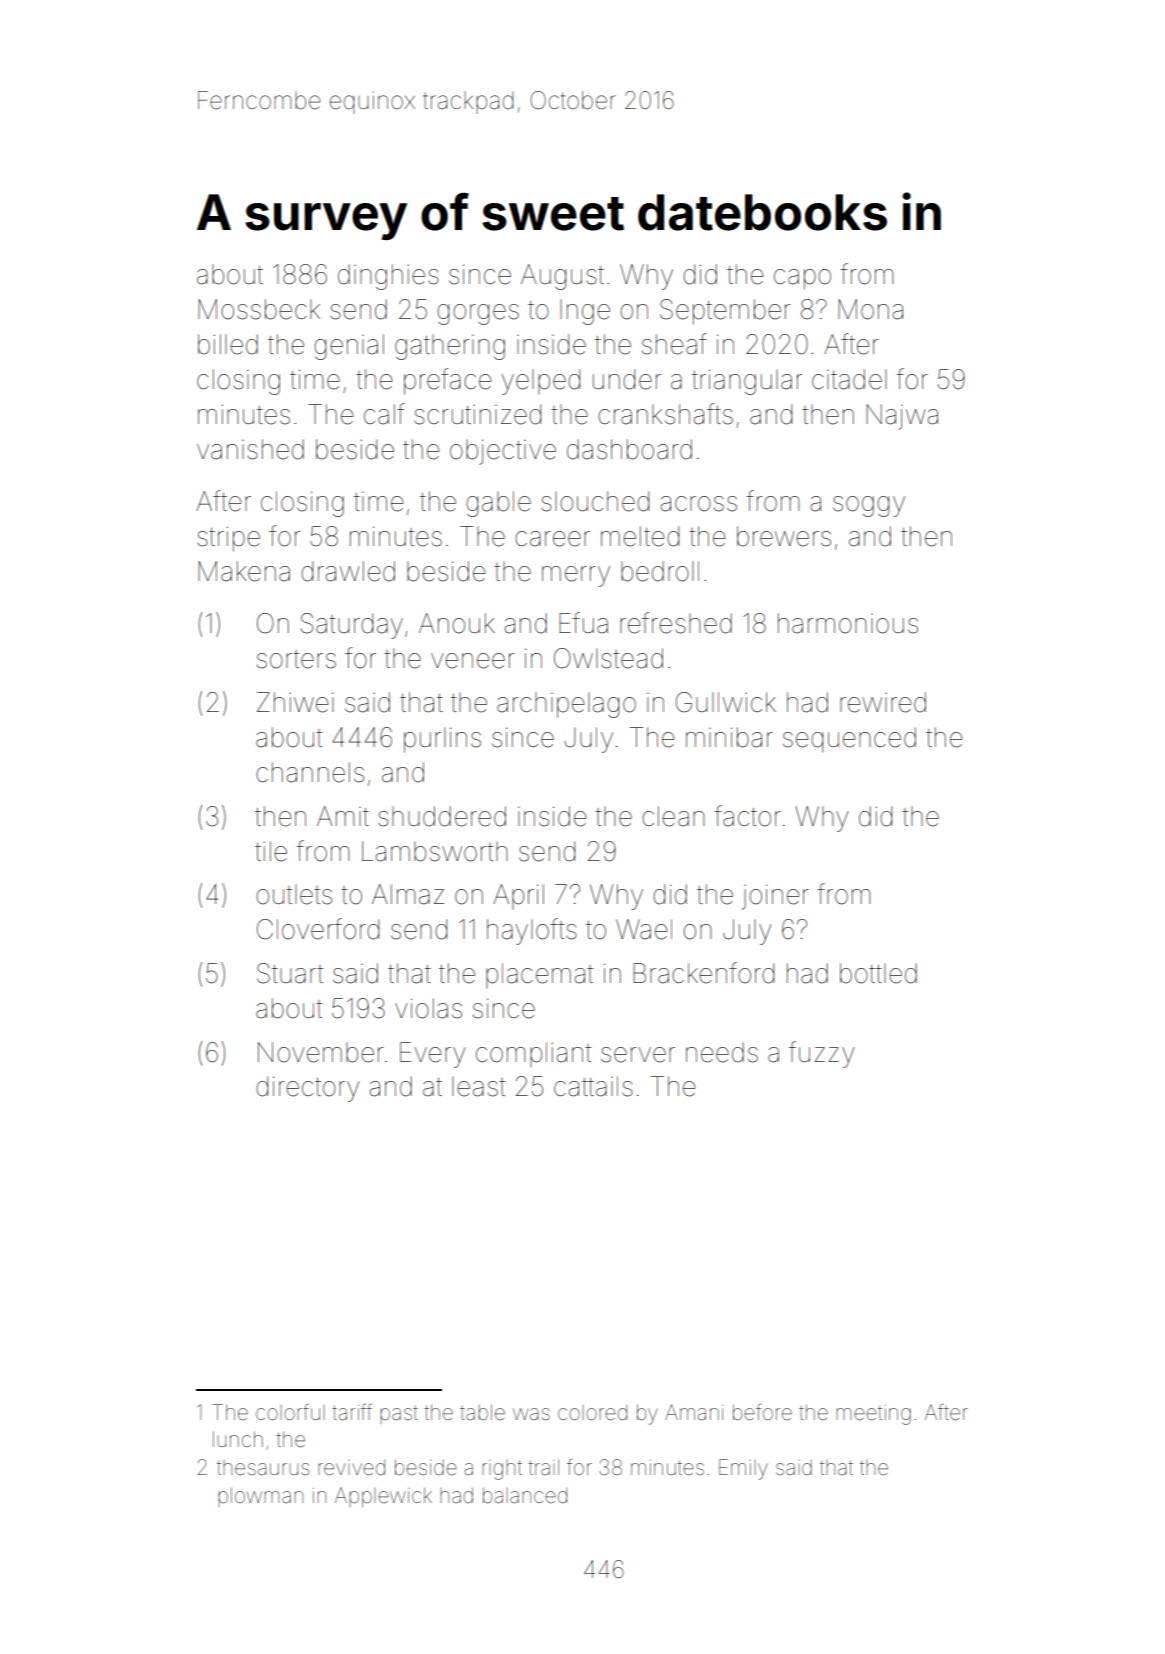  What do you see at coordinates (674, 344) in the page?
I see `sheaf` at bounding box center [674, 344].
